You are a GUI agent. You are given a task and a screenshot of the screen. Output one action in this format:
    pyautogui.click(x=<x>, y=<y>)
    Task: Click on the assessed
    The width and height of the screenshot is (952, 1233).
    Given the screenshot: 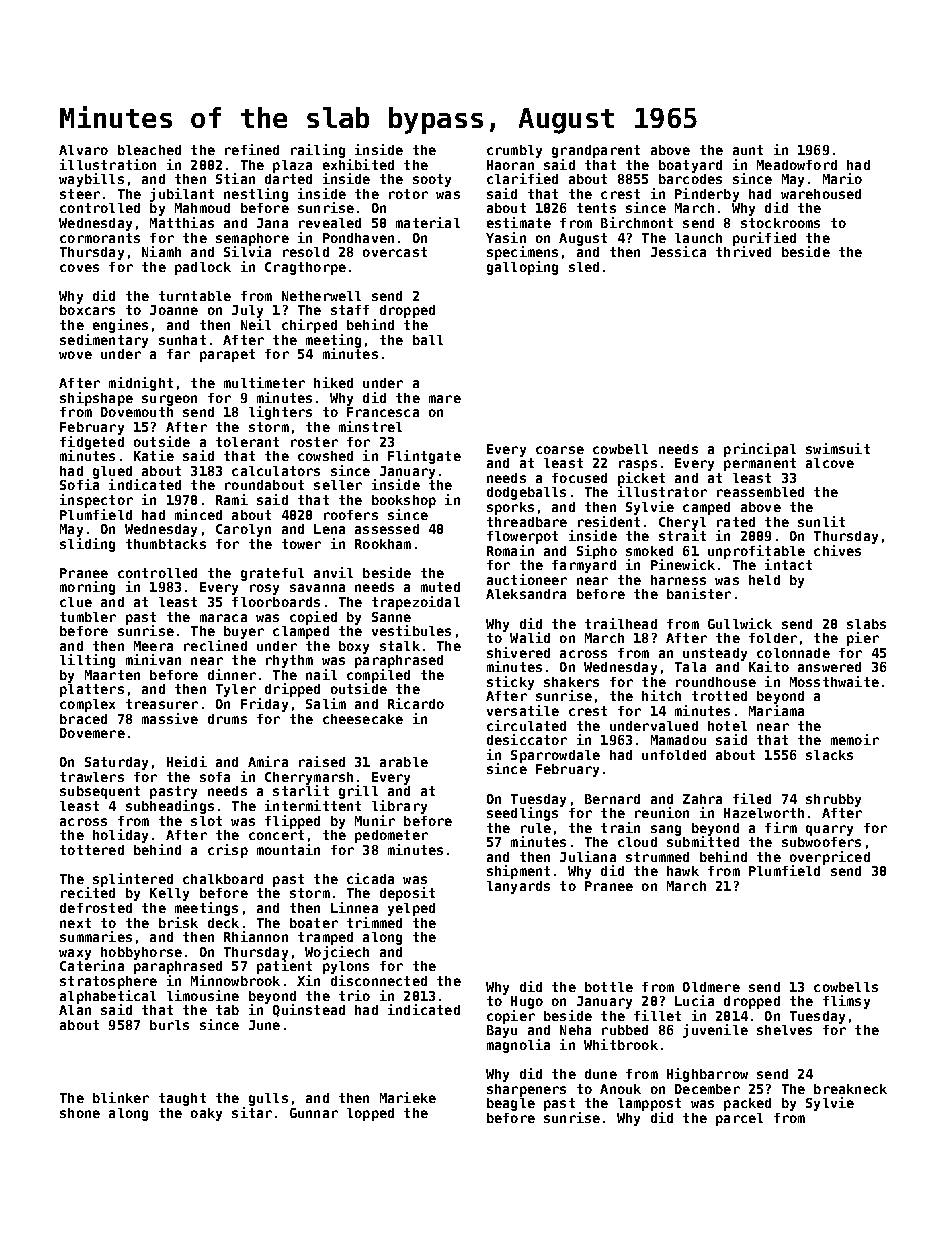 What is the action you would take?
    pyautogui.click(x=387, y=529)
